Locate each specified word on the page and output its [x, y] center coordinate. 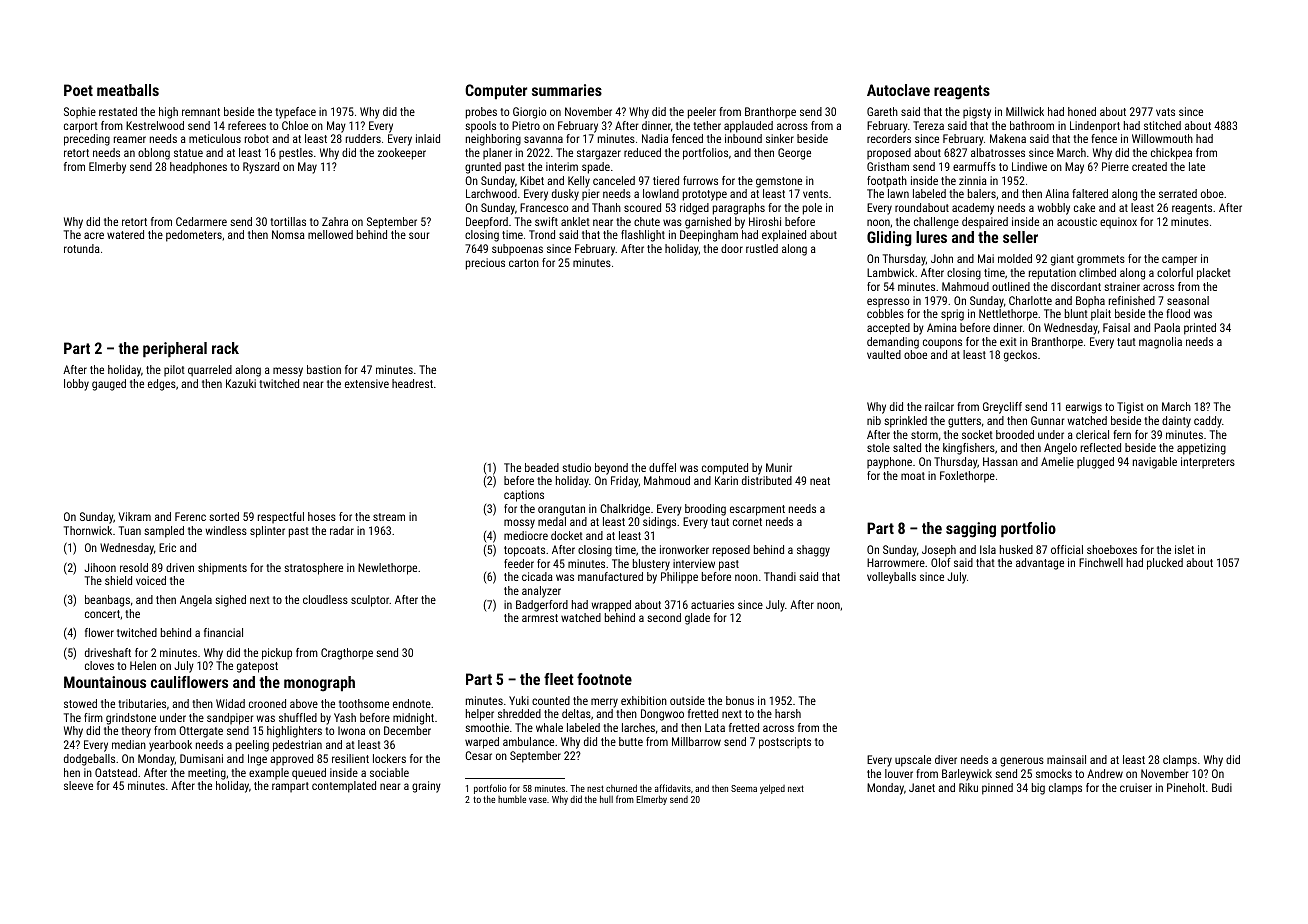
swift [546, 221]
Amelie [1057, 461]
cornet [747, 522]
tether [707, 125]
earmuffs [974, 166]
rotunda [82, 248]
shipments [222, 568]
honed [1082, 111]
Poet [78, 90]
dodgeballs [89, 760]
